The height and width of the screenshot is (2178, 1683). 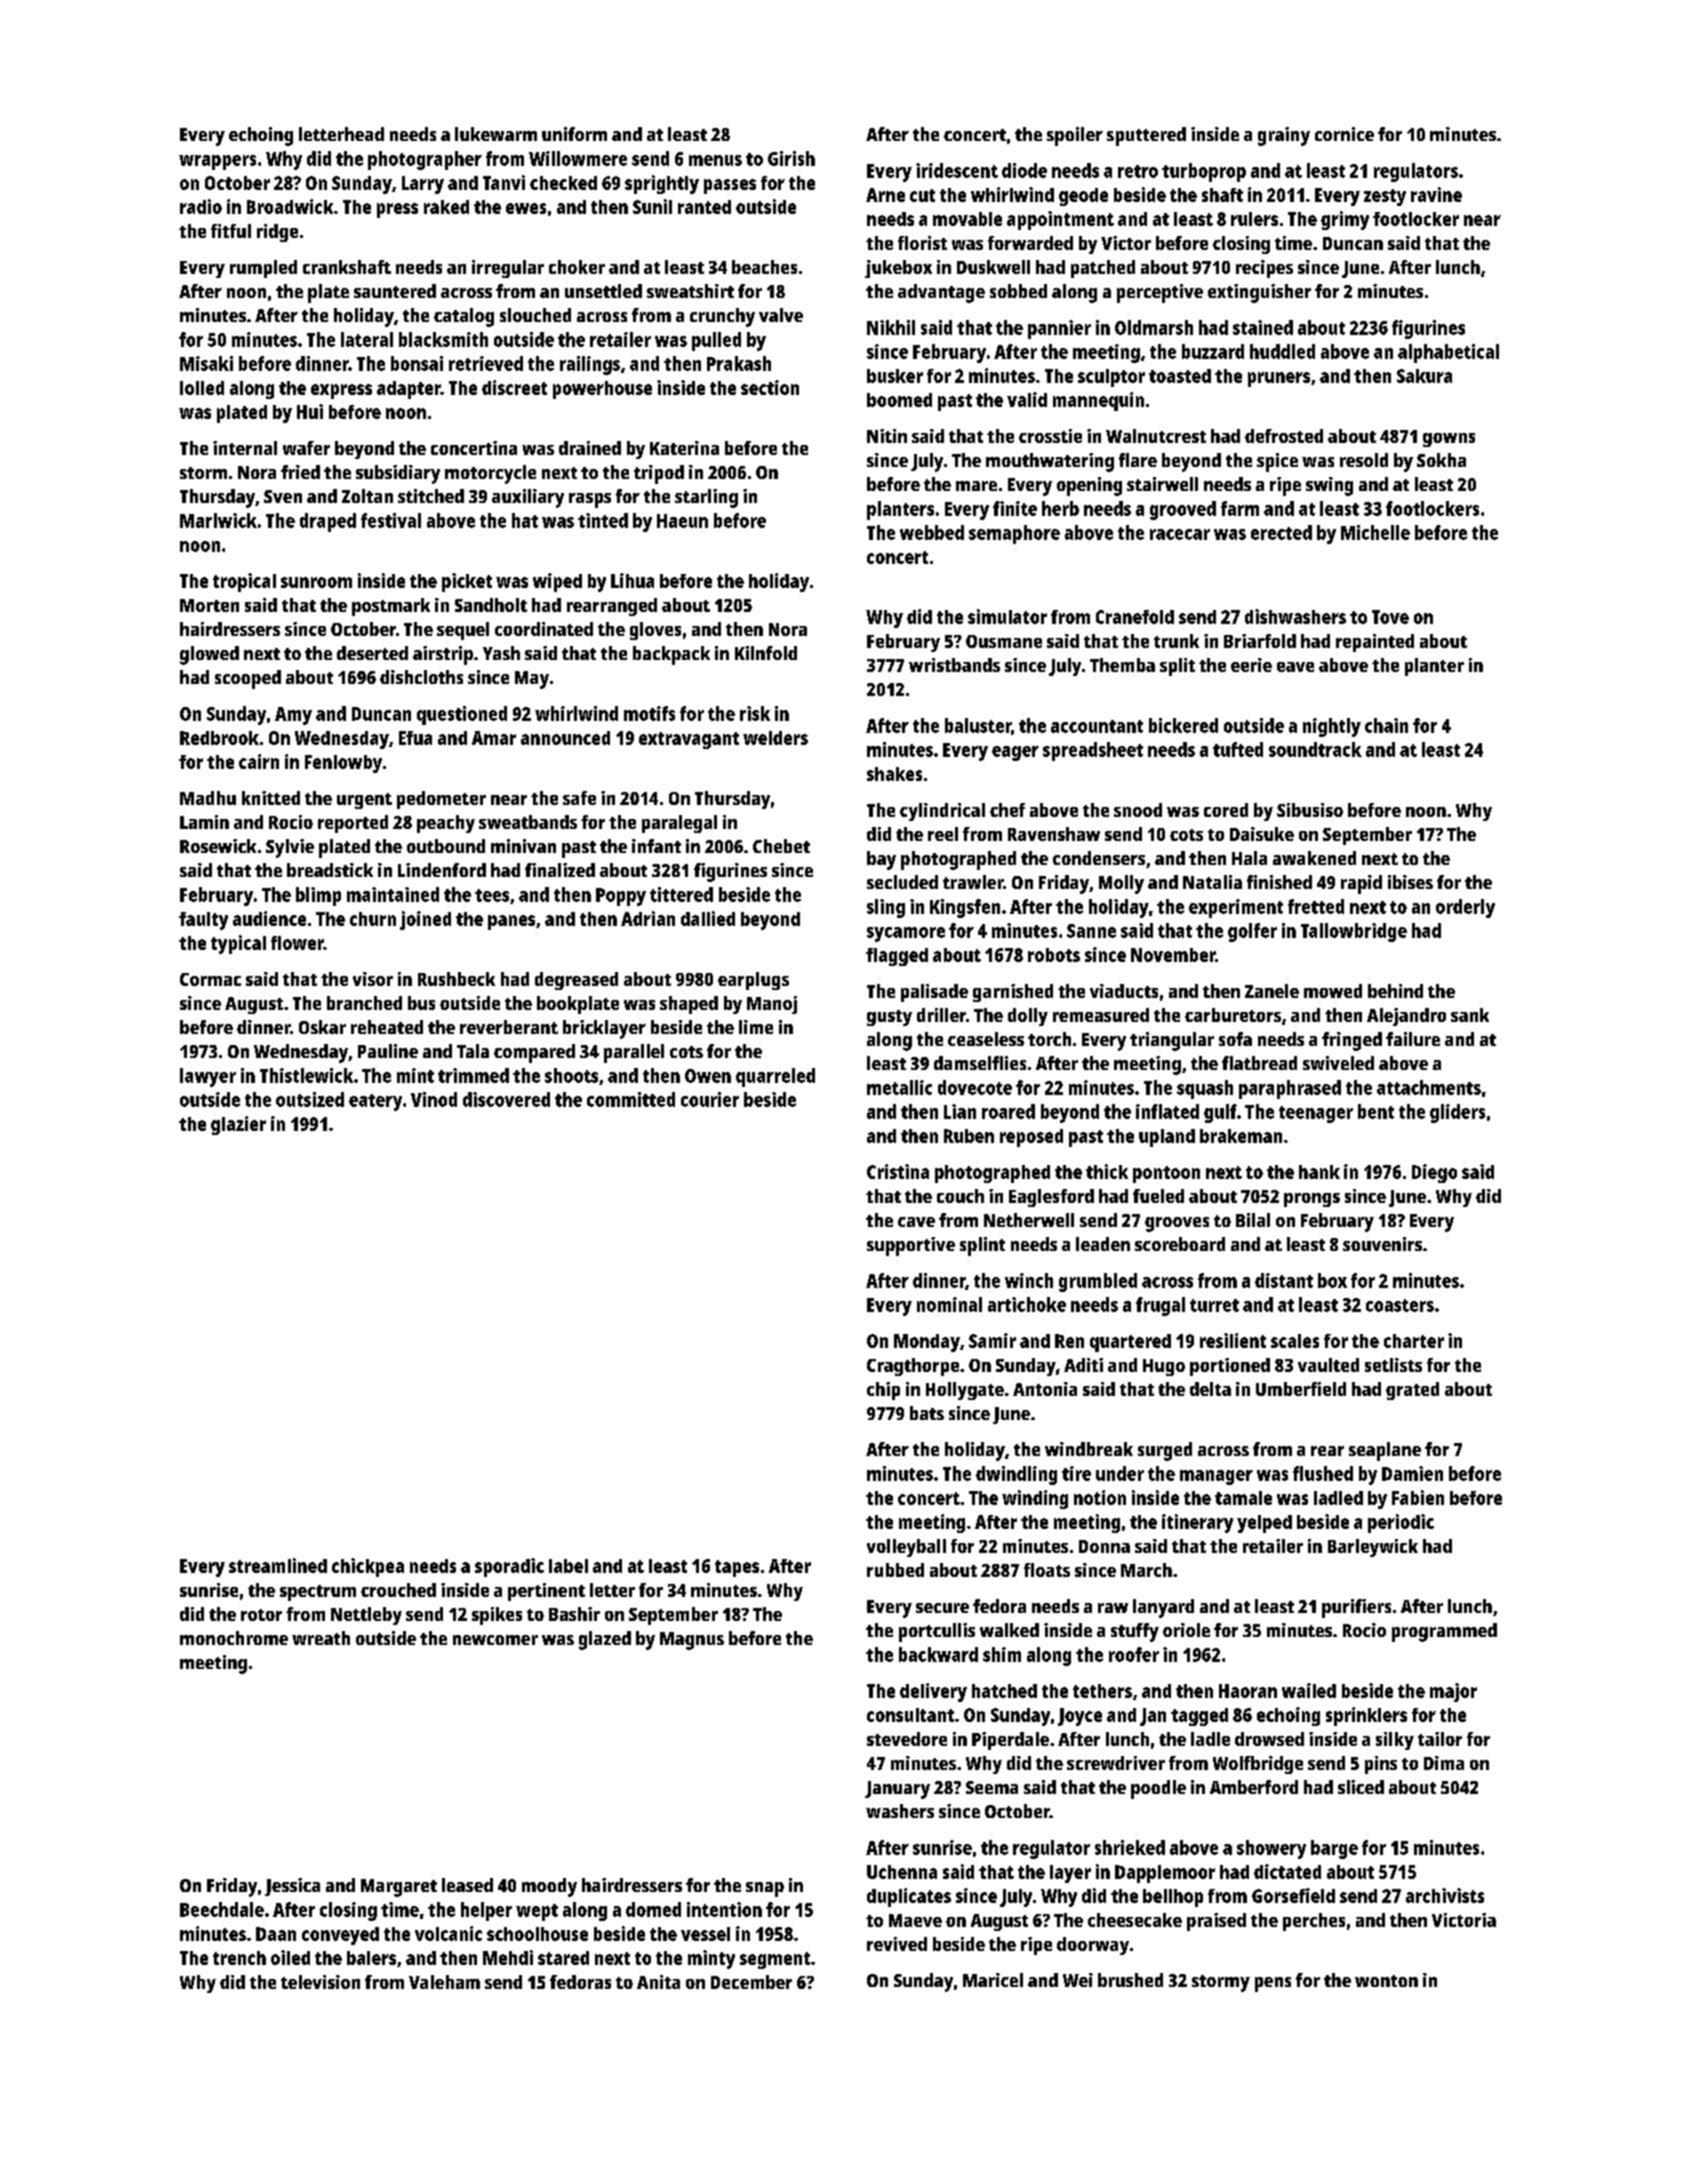 What do you see at coordinates (634, 1053) in the screenshot?
I see `parallel` at bounding box center [634, 1053].
